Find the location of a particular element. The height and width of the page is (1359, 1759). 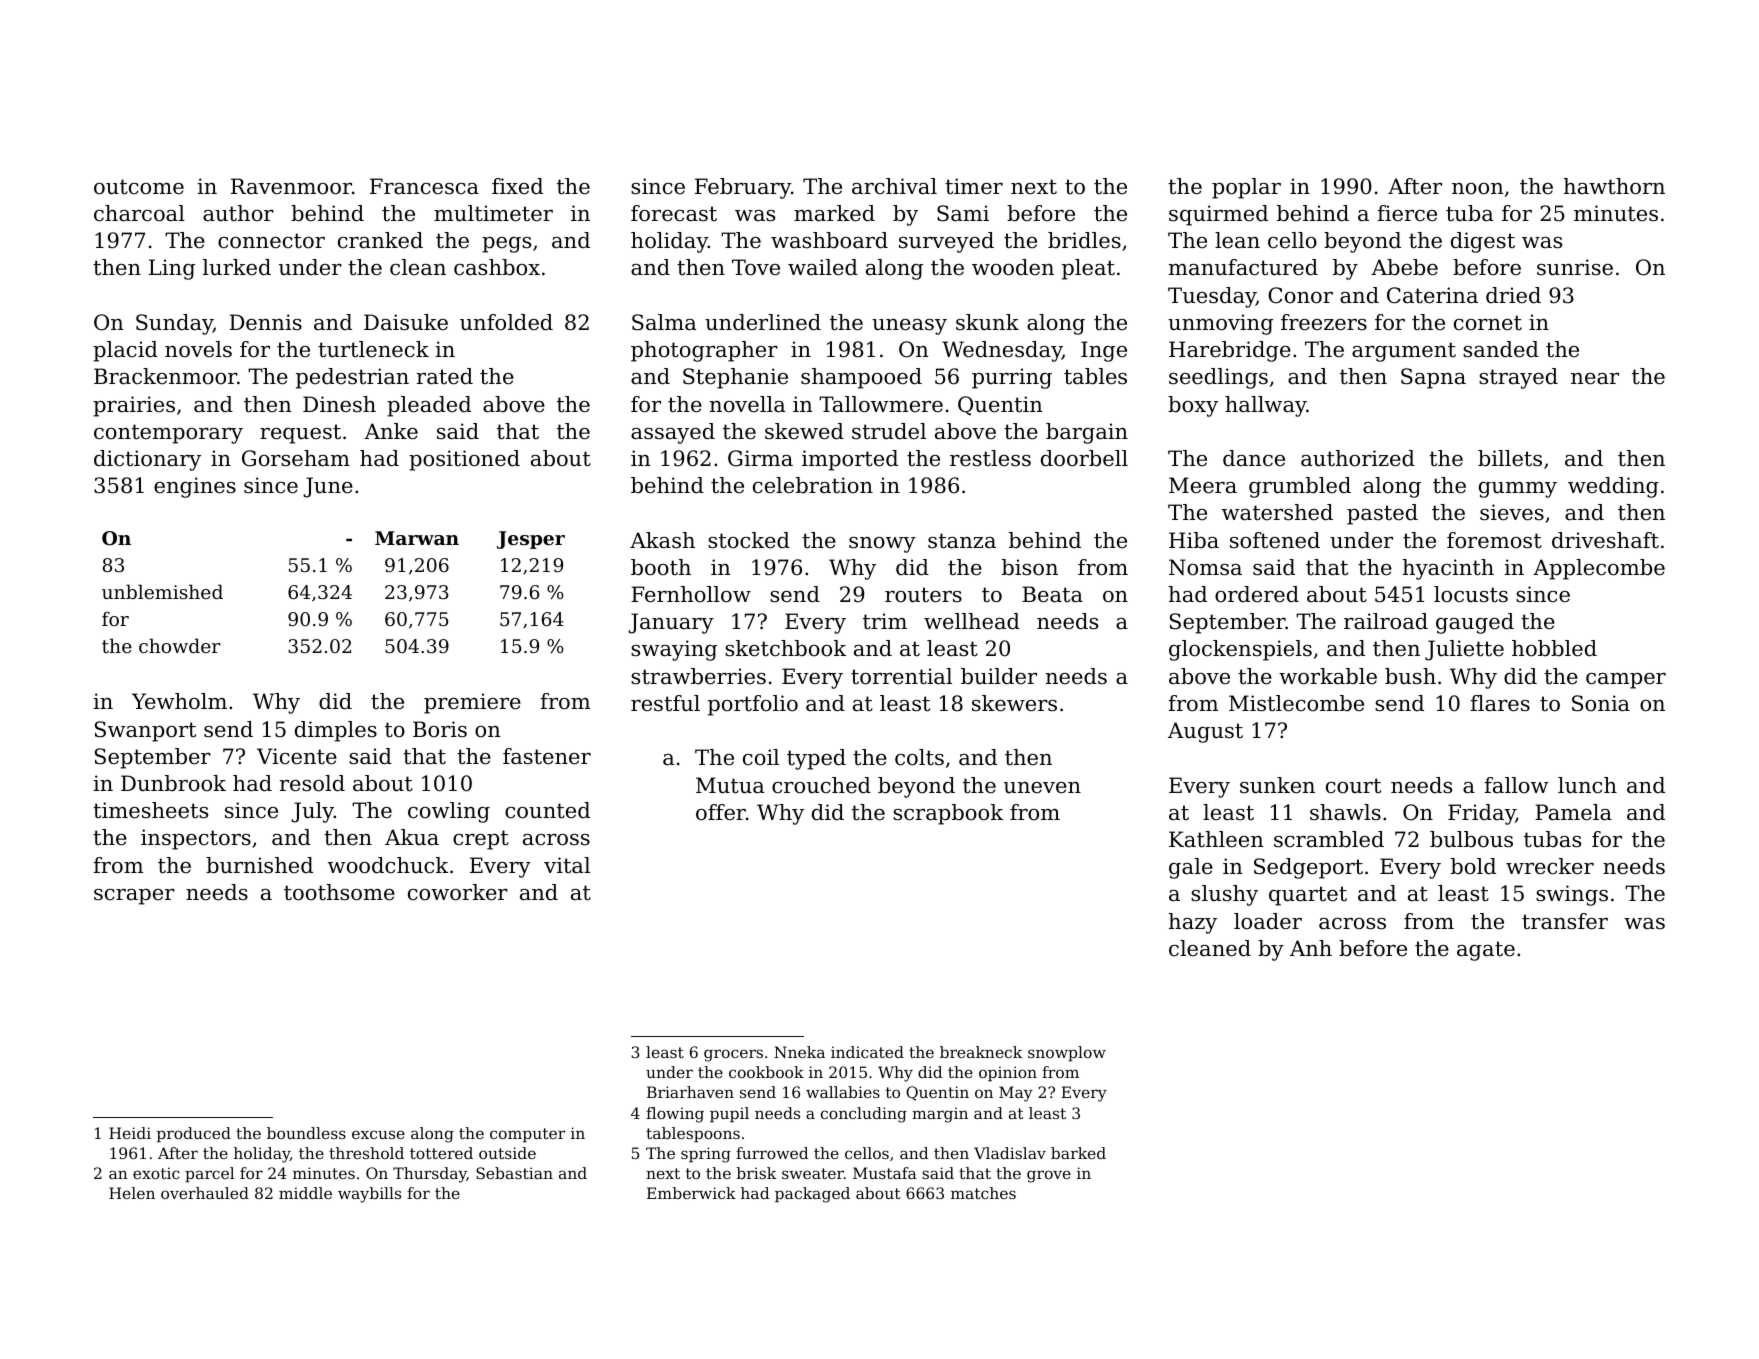

charcoal is located at coordinates (139, 213).
